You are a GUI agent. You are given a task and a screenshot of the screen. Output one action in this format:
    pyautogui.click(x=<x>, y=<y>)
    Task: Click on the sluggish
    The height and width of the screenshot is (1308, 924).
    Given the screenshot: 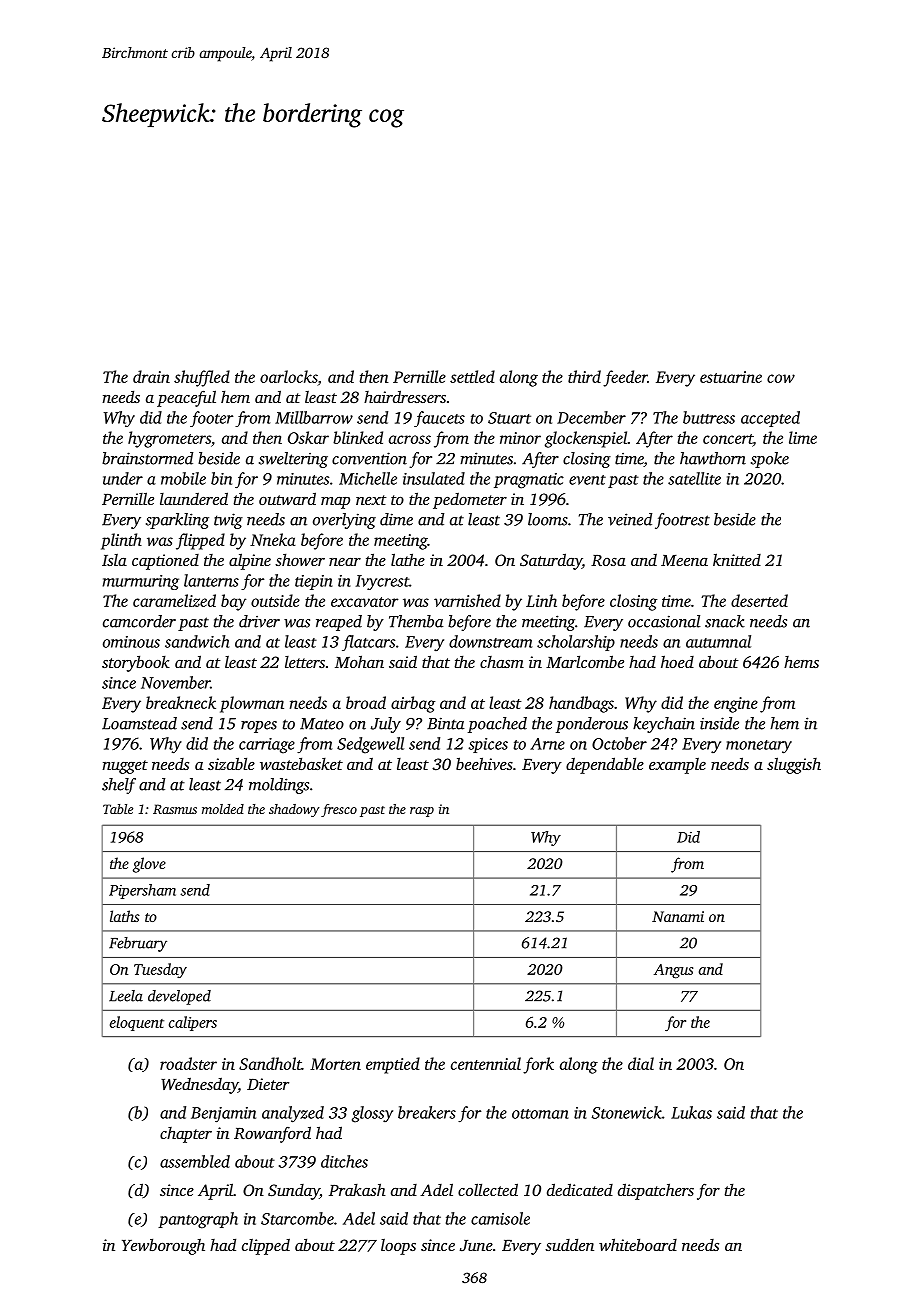 What is the action you would take?
    pyautogui.click(x=794, y=765)
